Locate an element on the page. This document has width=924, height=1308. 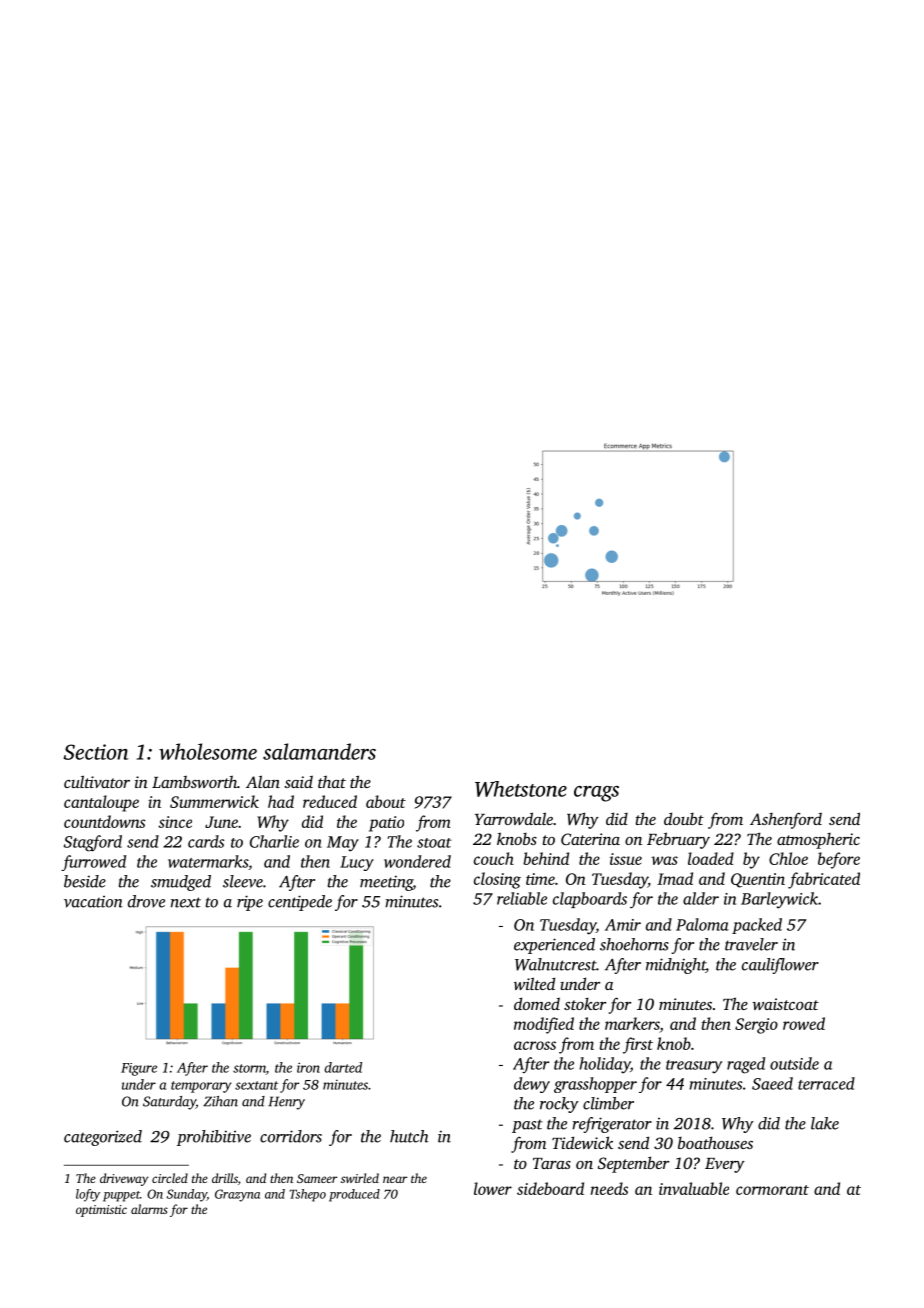
produced is located at coordinates (354, 1195).
